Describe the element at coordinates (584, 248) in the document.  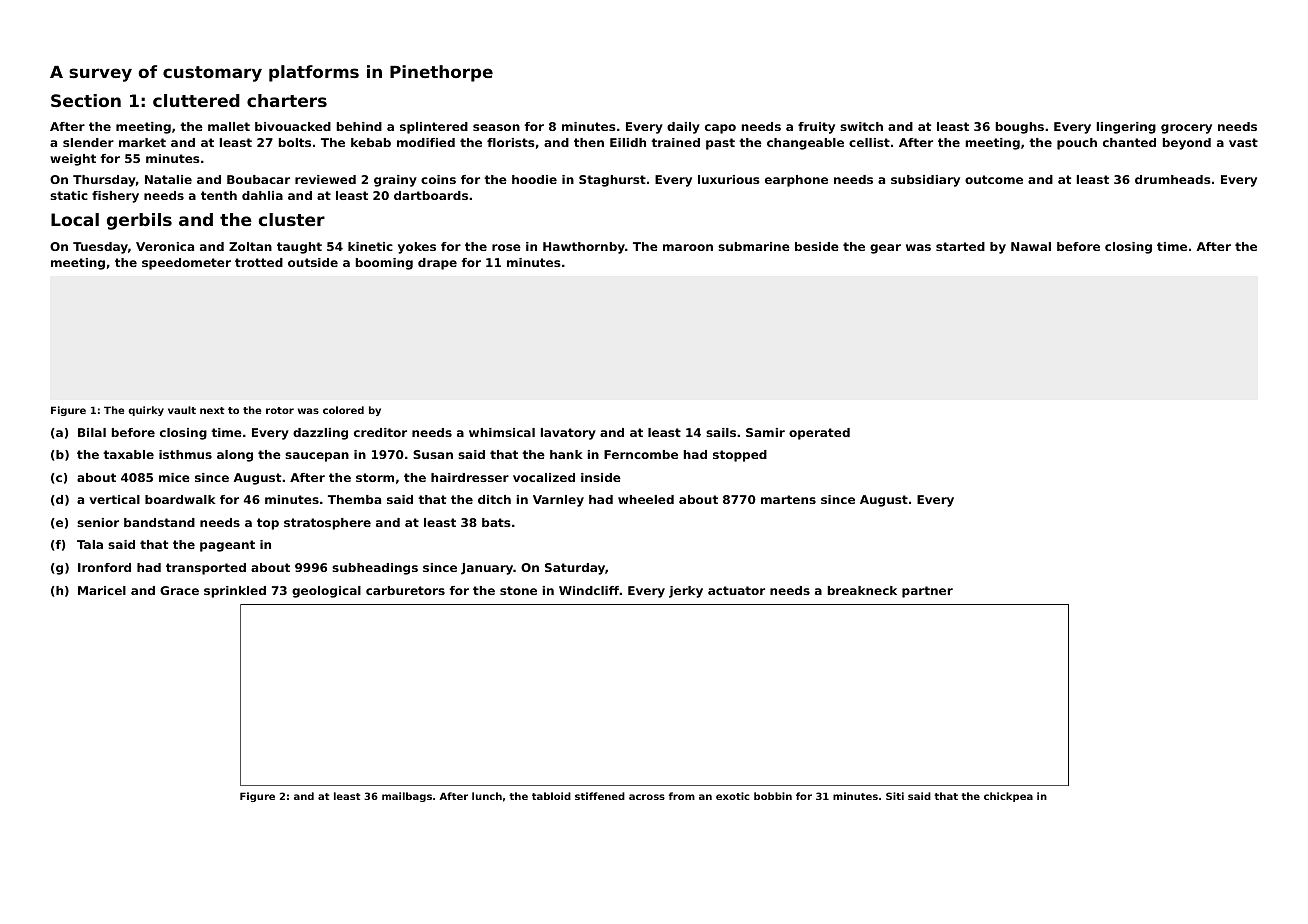
I see `Hawthornby` at that location.
